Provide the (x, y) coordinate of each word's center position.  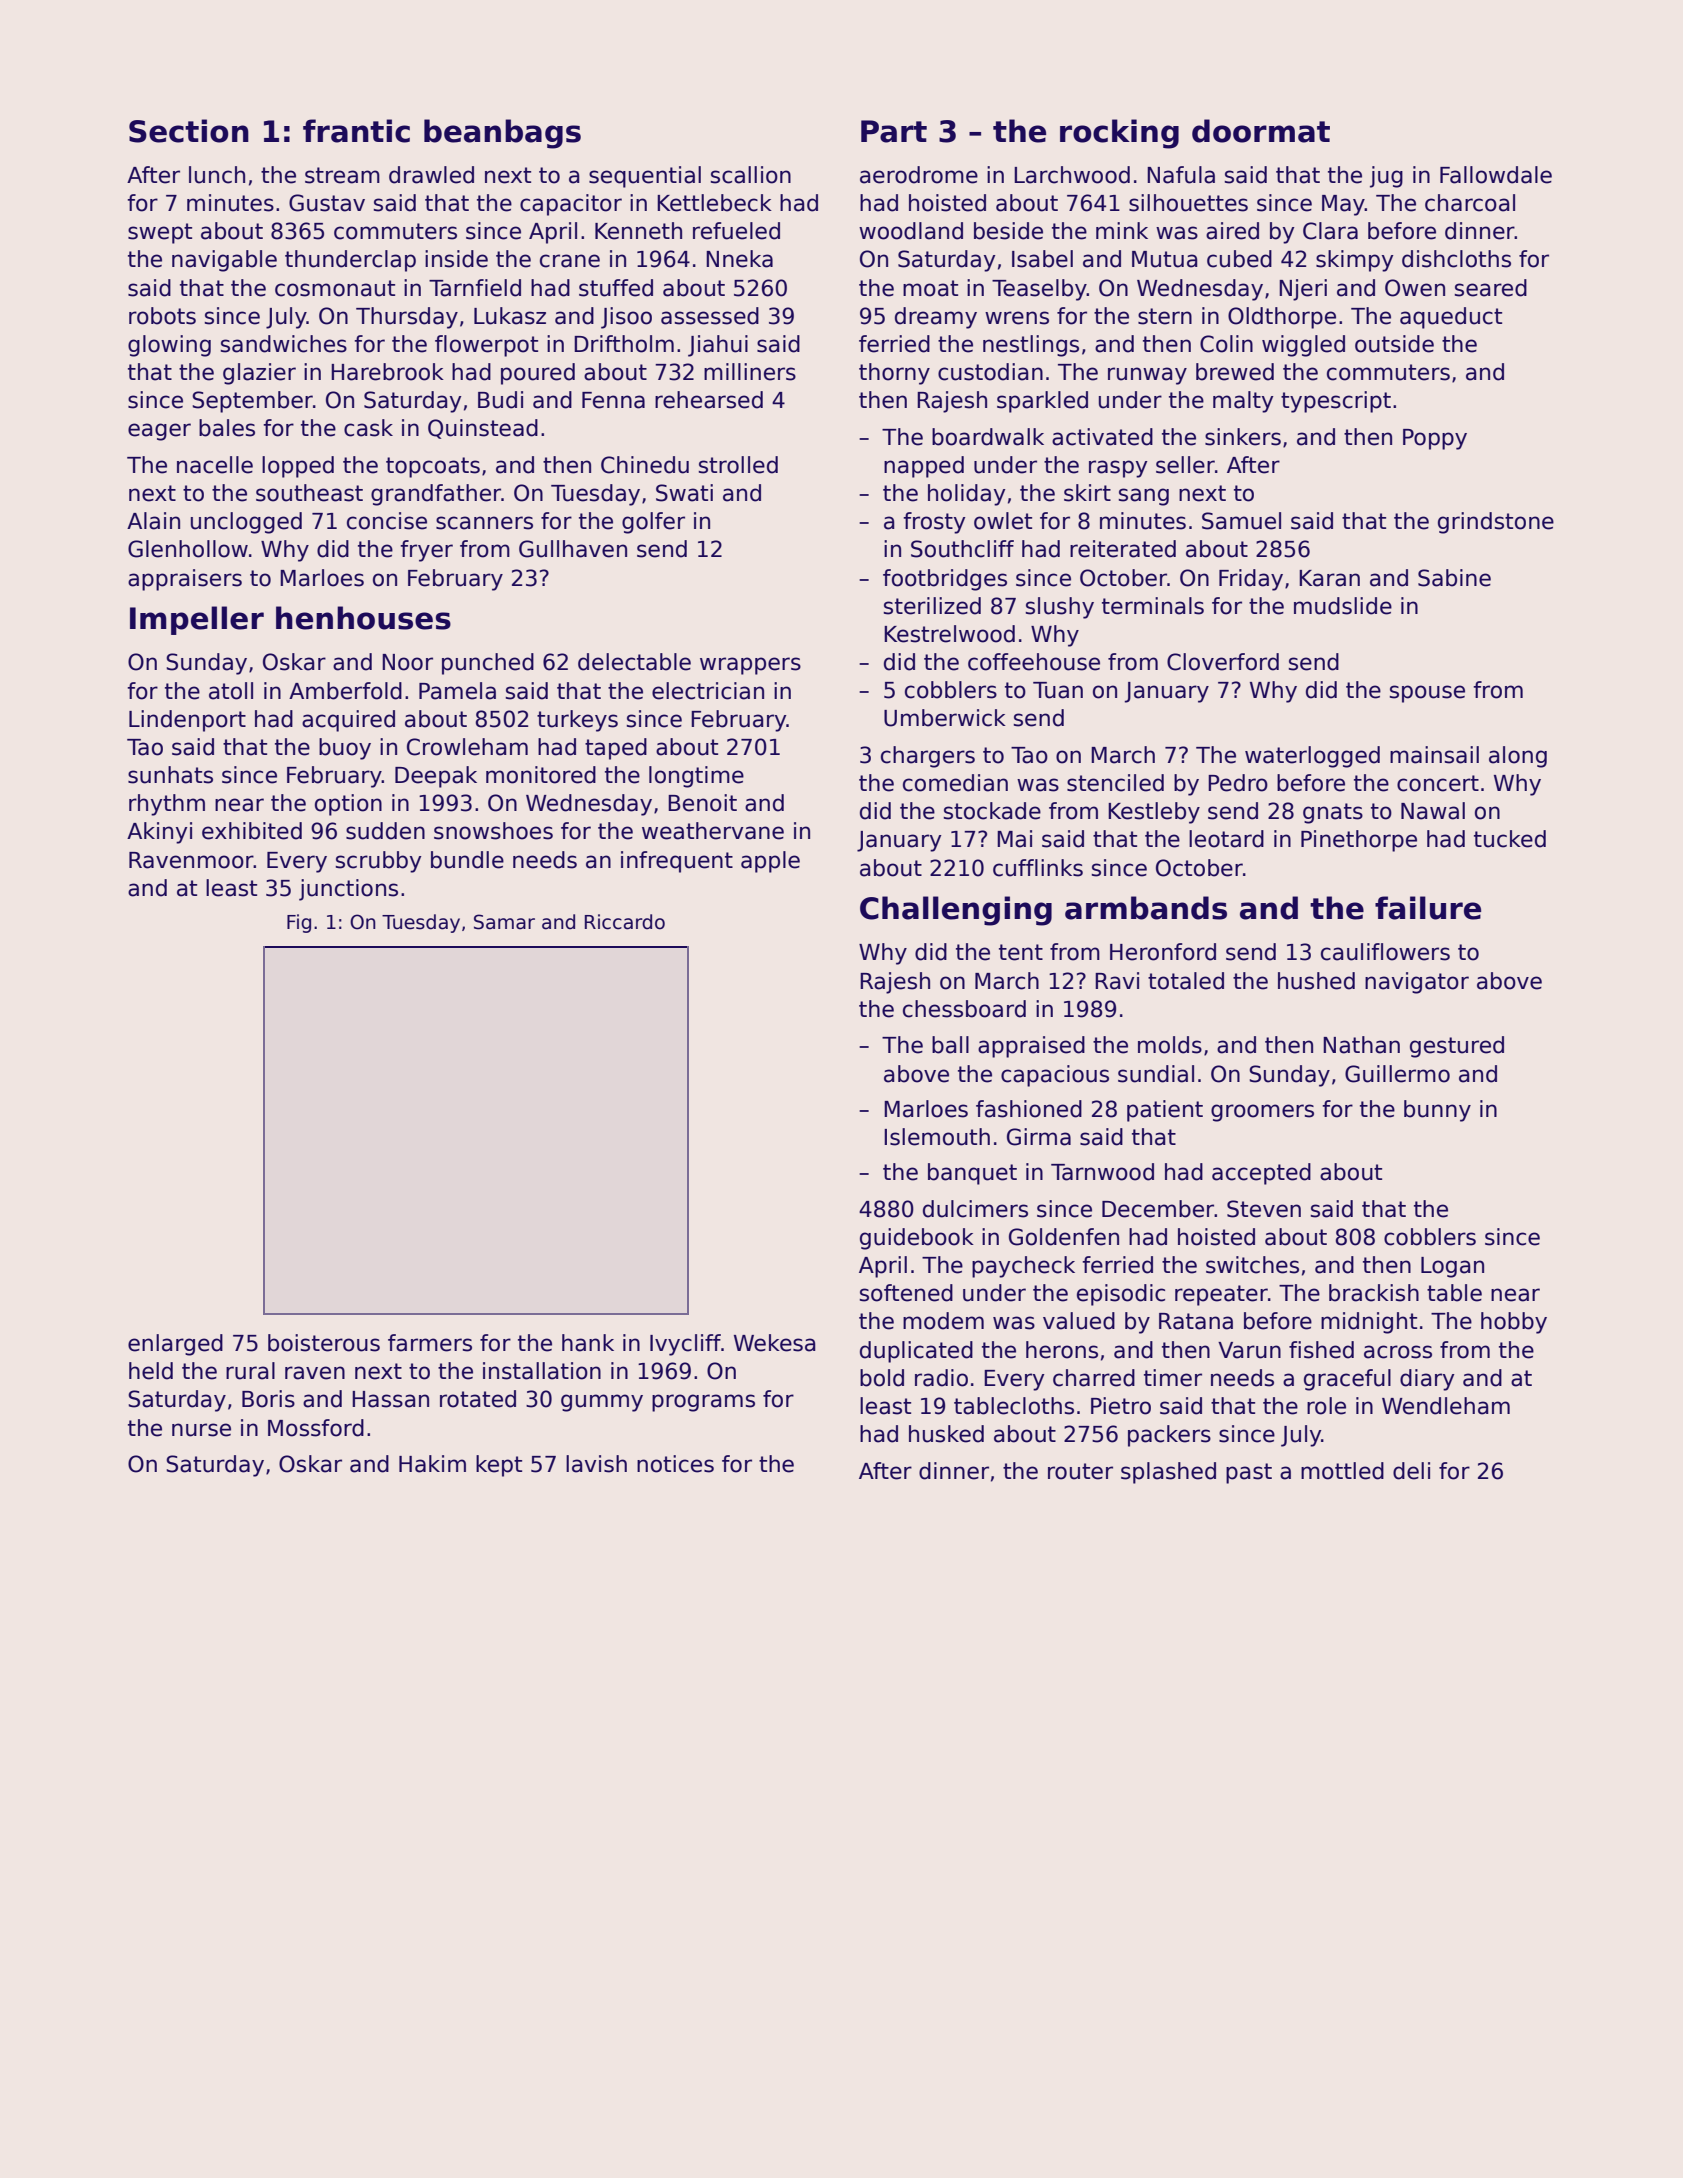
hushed (1316, 981)
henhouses (363, 618)
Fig (299, 923)
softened (906, 1293)
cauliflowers (1385, 952)
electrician (708, 691)
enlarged (175, 1345)
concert (1438, 783)
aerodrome (919, 175)
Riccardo (625, 922)
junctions (348, 890)
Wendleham (1446, 1406)
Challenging (956, 911)
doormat (1261, 131)
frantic (356, 131)
